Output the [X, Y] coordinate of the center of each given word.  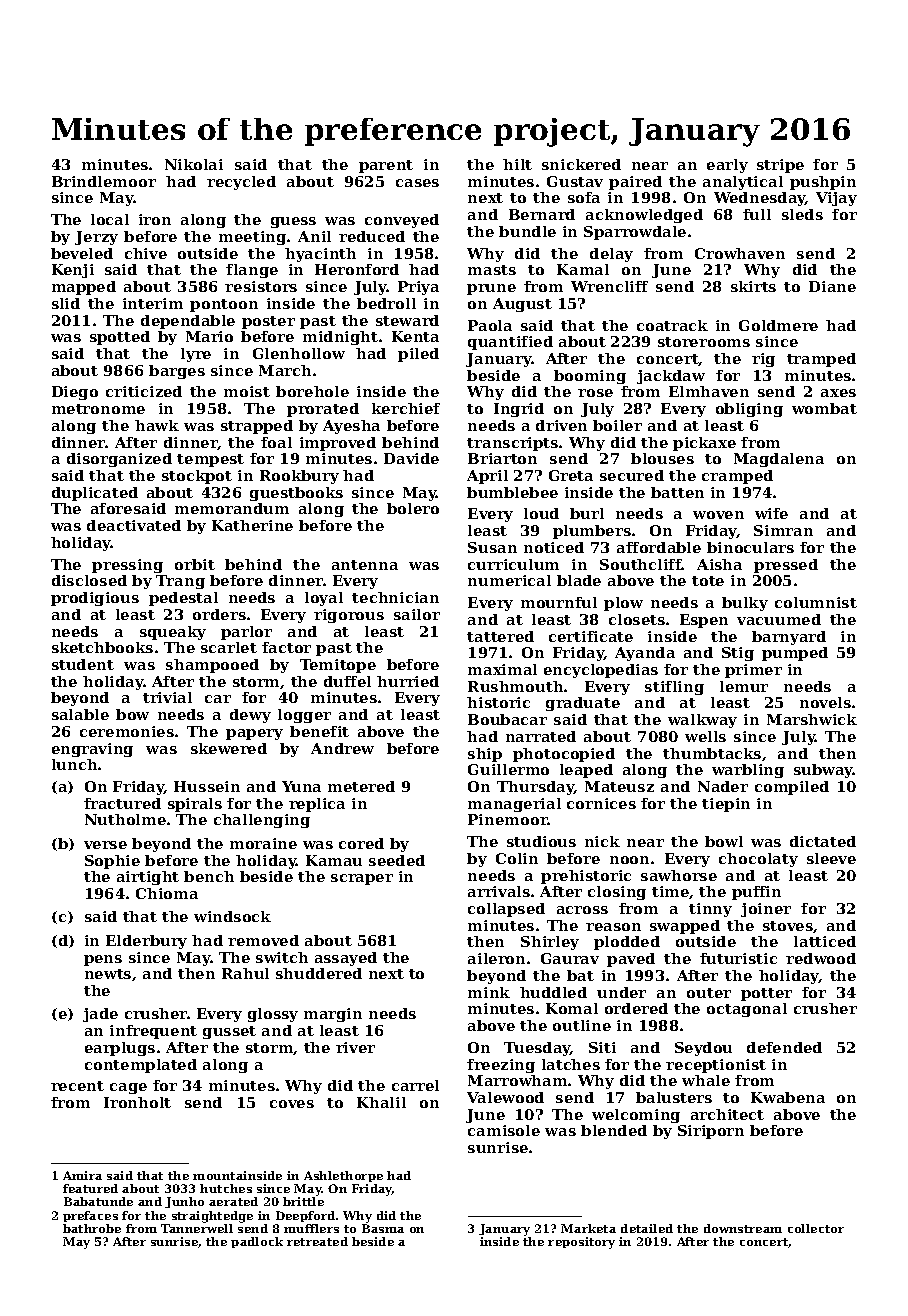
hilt [517, 164]
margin [333, 1015]
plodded [627, 943]
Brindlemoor [104, 181]
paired [635, 183]
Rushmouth [515, 686]
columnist [816, 602]
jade [100, 1015]
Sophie [112, 862]
